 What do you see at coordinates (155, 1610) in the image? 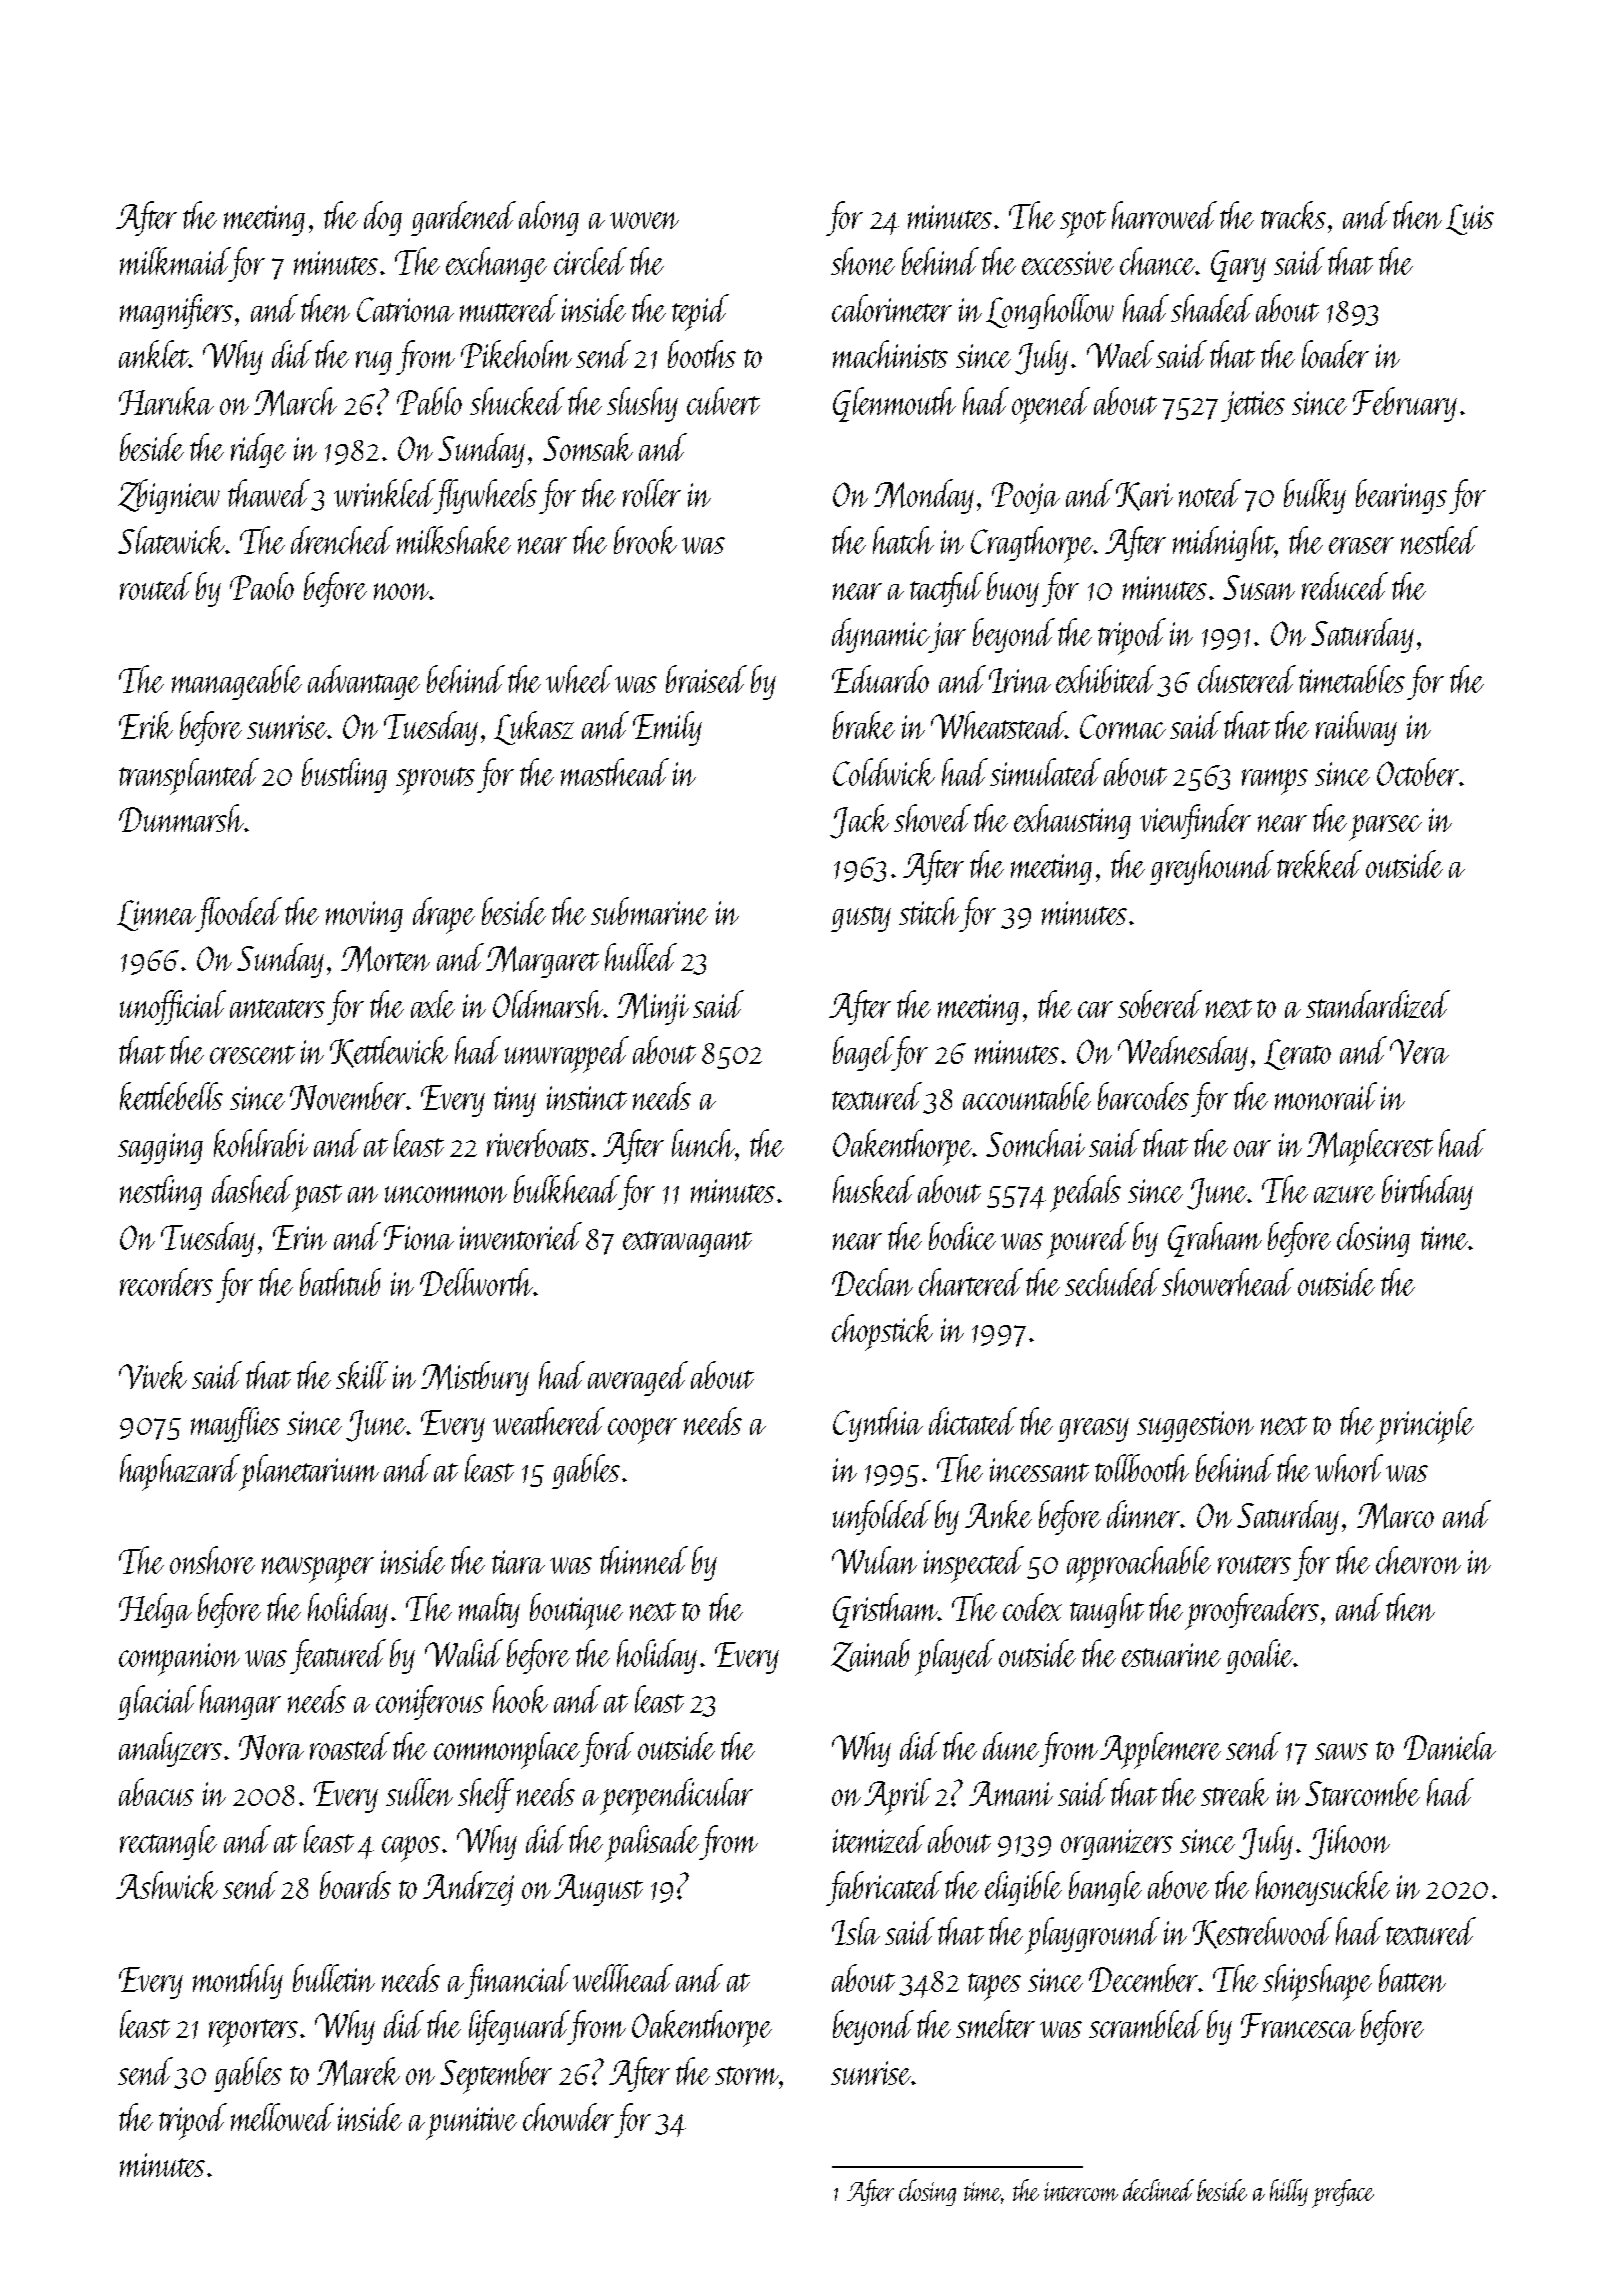
I see `Helga` at bounding box center [155, 1610].
